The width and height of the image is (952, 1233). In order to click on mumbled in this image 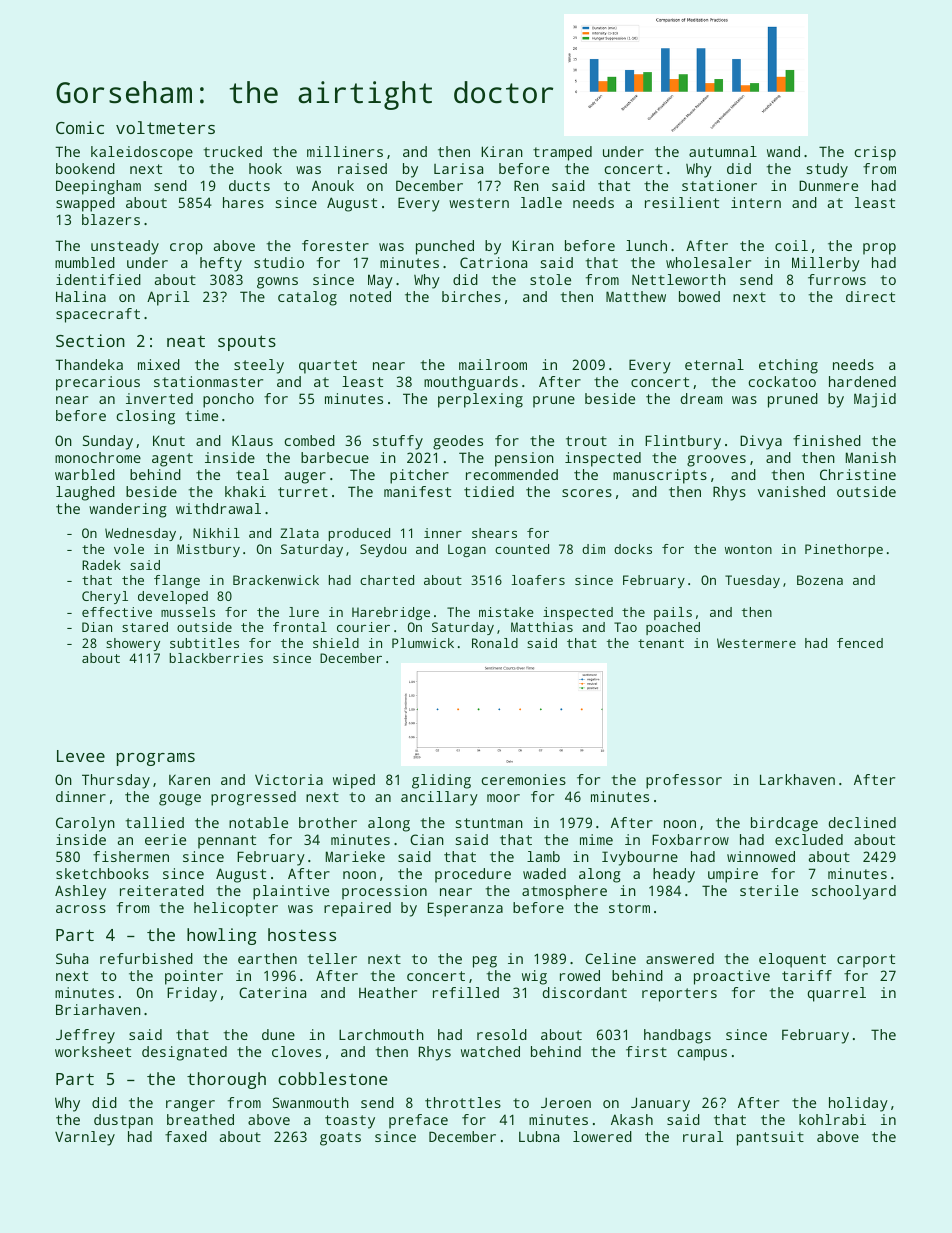, I will do `click(85, 262)`.
